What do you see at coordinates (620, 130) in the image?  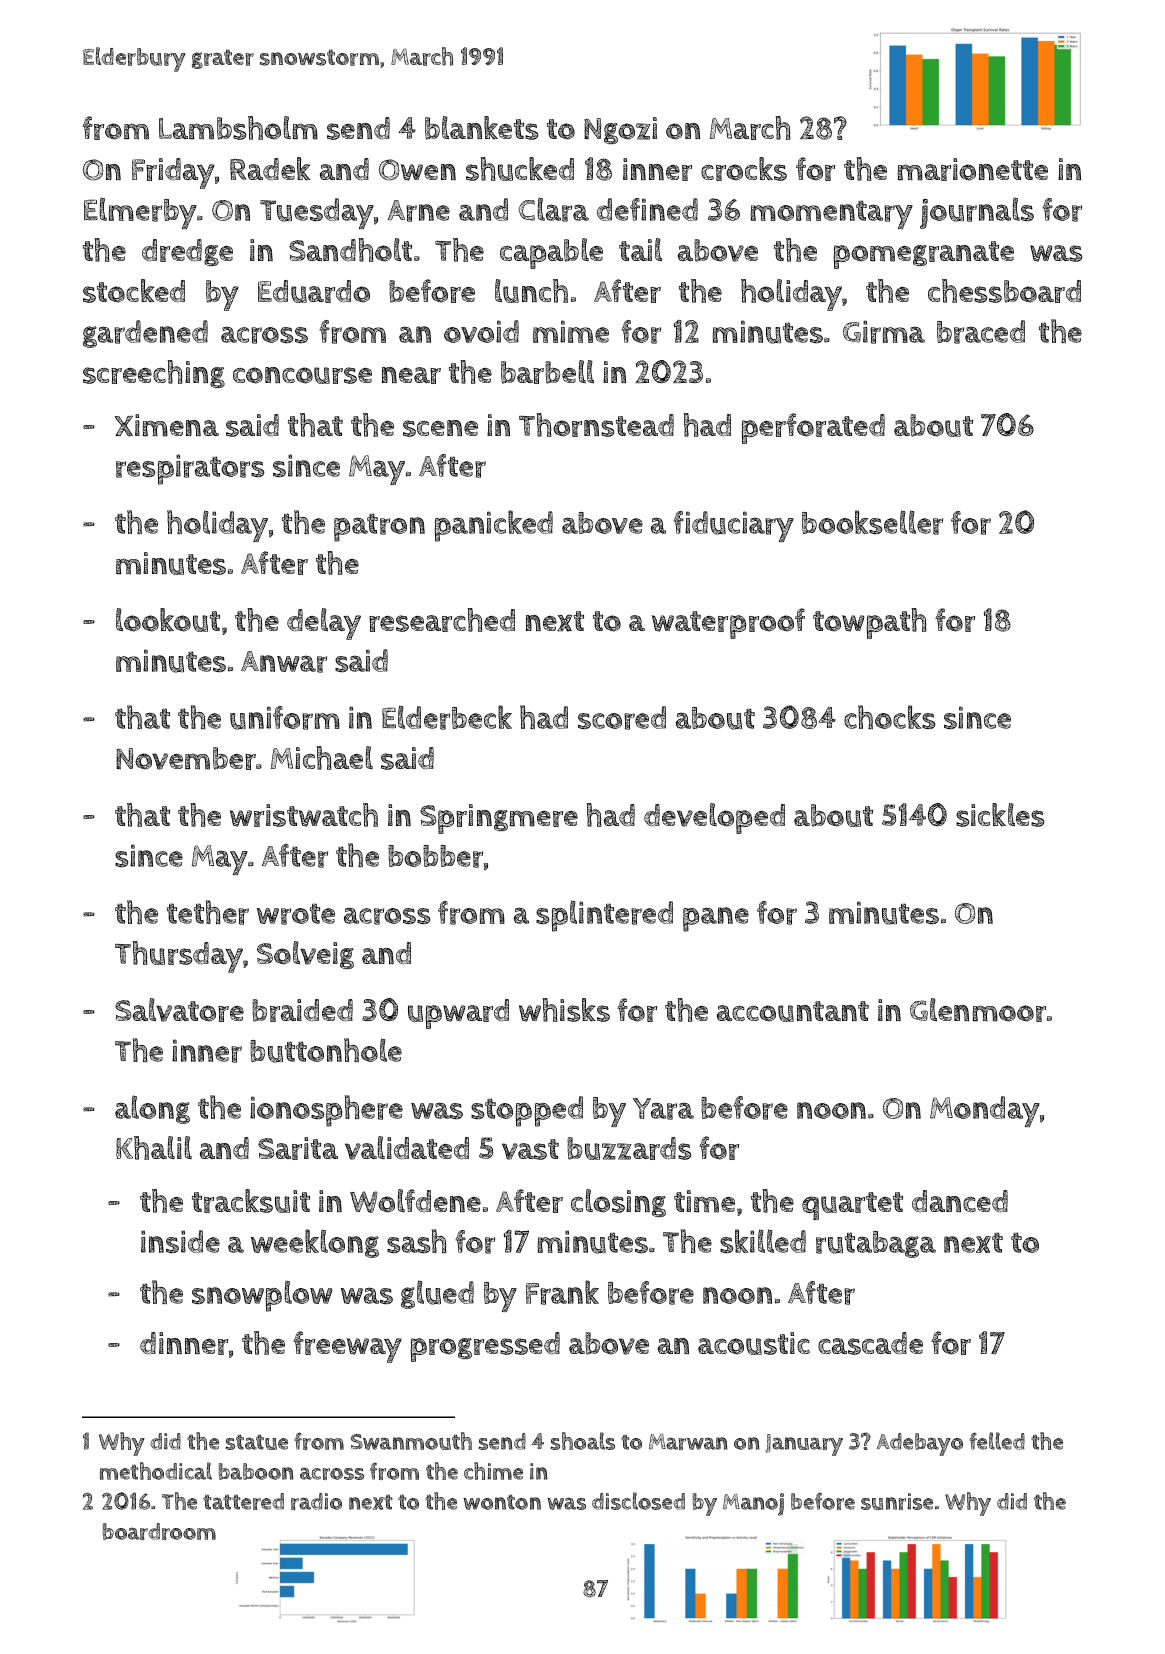 I see `Ngozi` at bounding box center [620, 130].
